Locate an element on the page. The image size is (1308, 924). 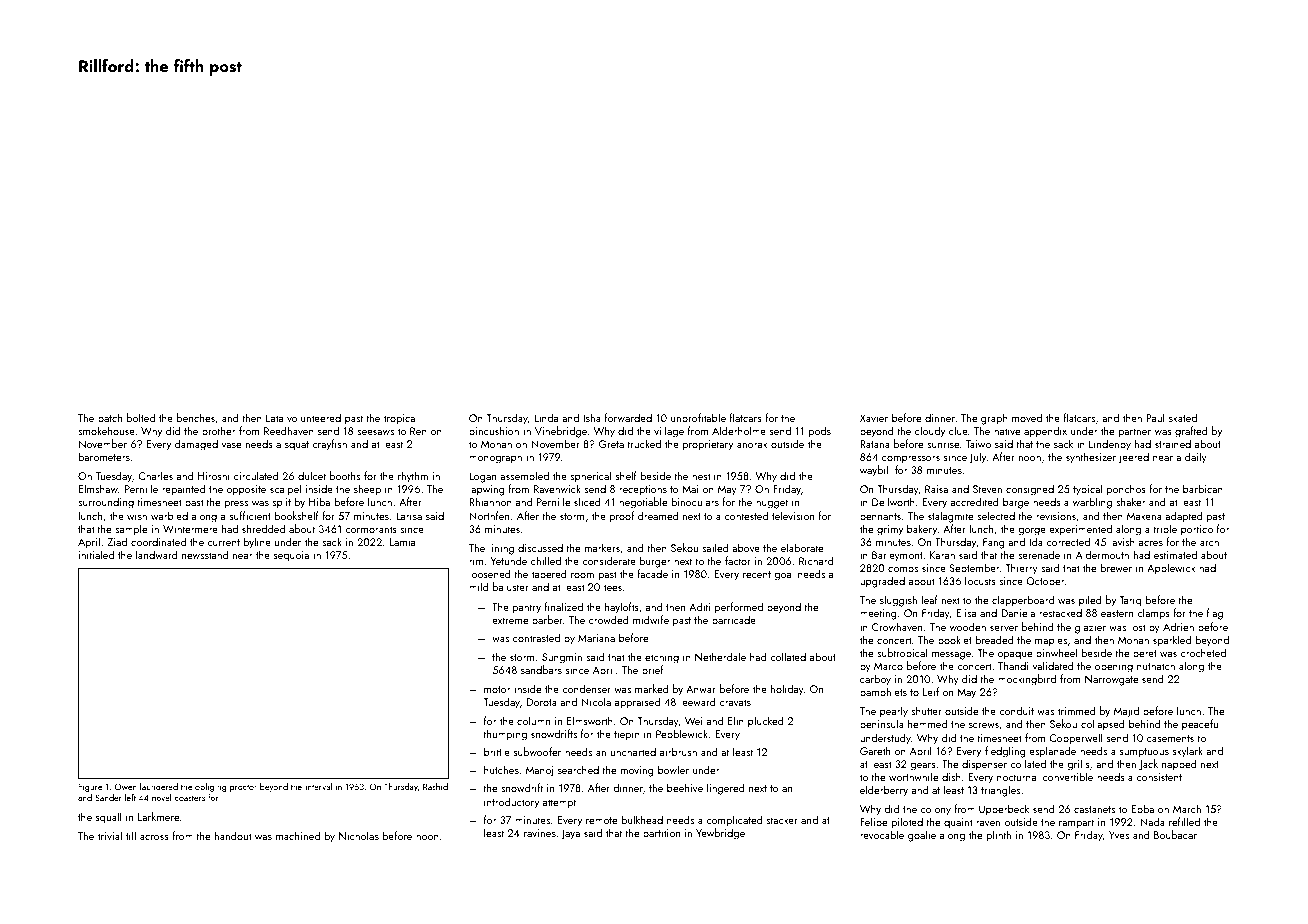
sliced is located at coordinates (587, 501).
